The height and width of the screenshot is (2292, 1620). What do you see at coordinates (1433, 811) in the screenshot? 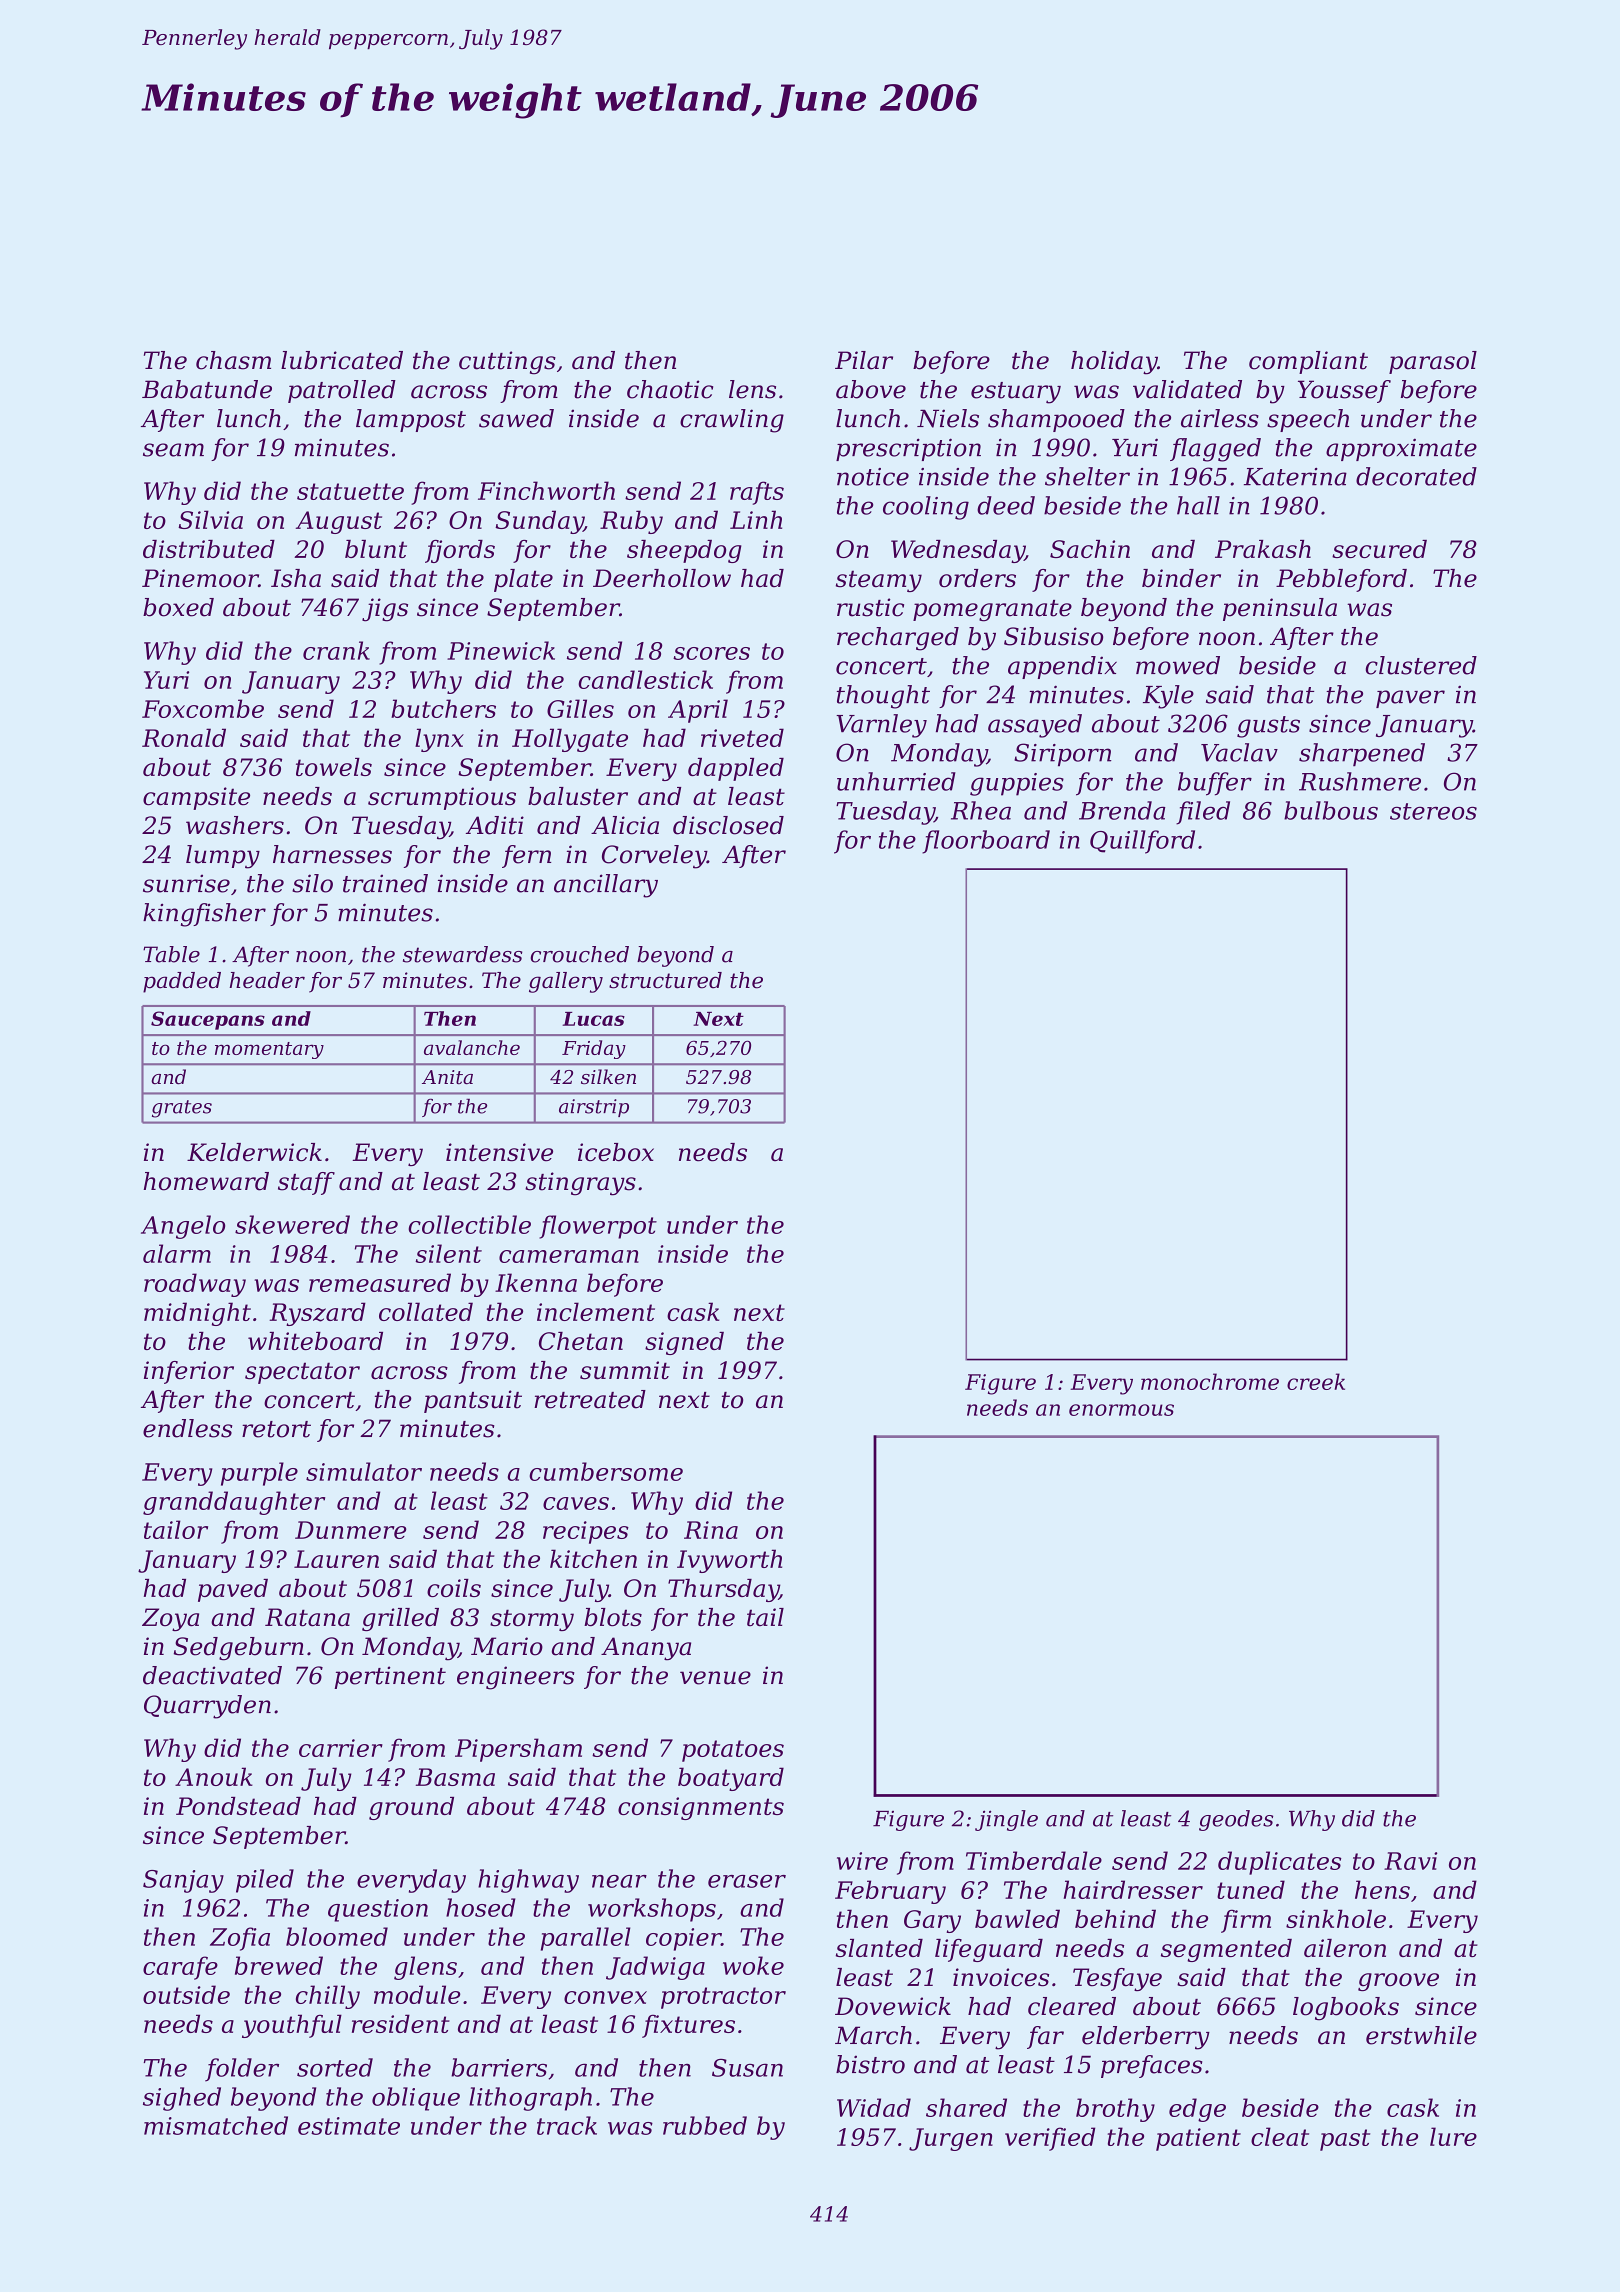
I see `stereos` at bounding box center [1433, 811].
